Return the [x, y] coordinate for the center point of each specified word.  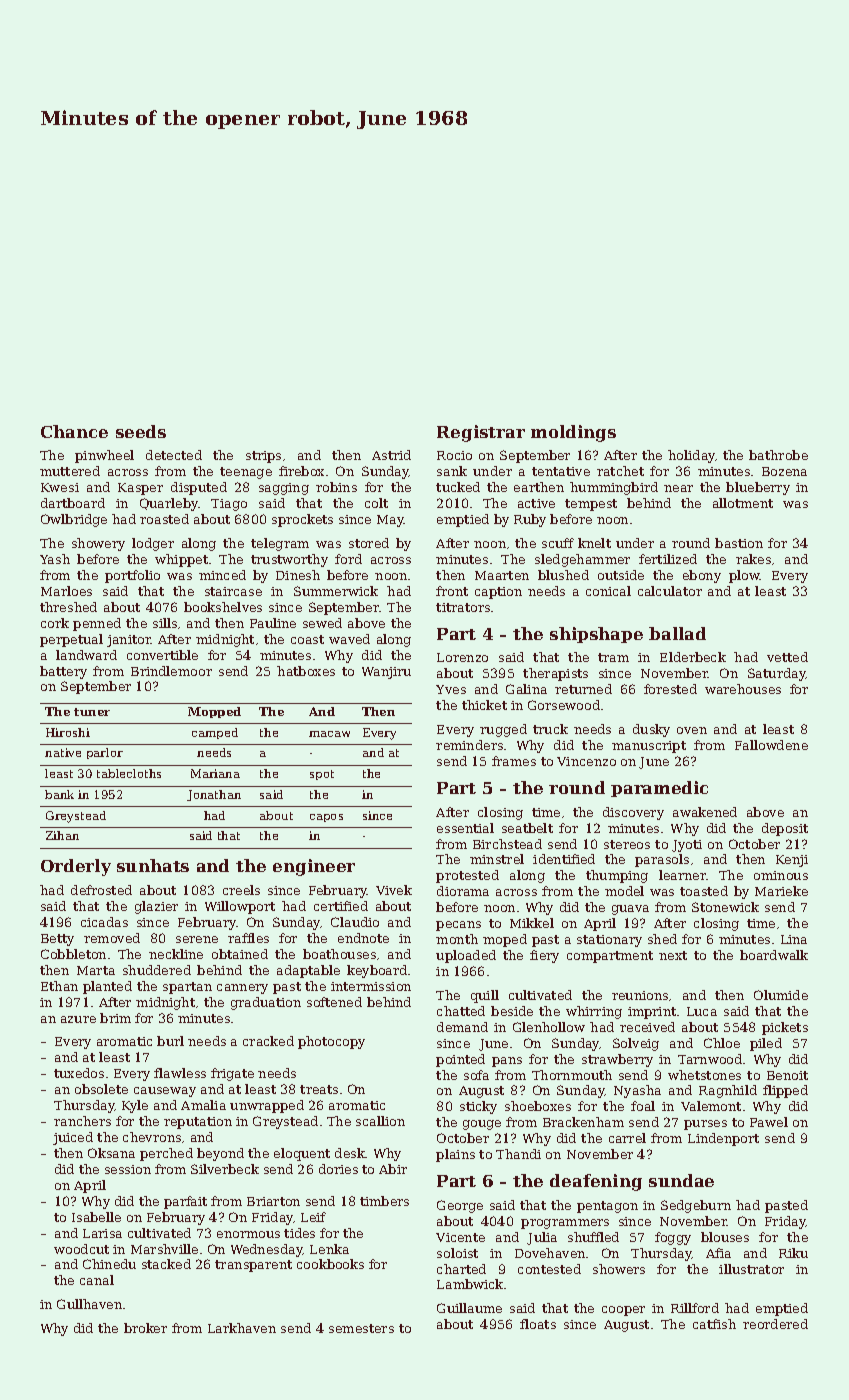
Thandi [518, 1154]
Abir [393, 1169]
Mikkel [532, 923]
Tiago [229, 505]
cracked [268, 1041]
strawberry [617, 1060]
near [678, 488]
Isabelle [96, 1217]
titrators [463, 607]
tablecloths [129, 773]
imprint [652, 1013]
